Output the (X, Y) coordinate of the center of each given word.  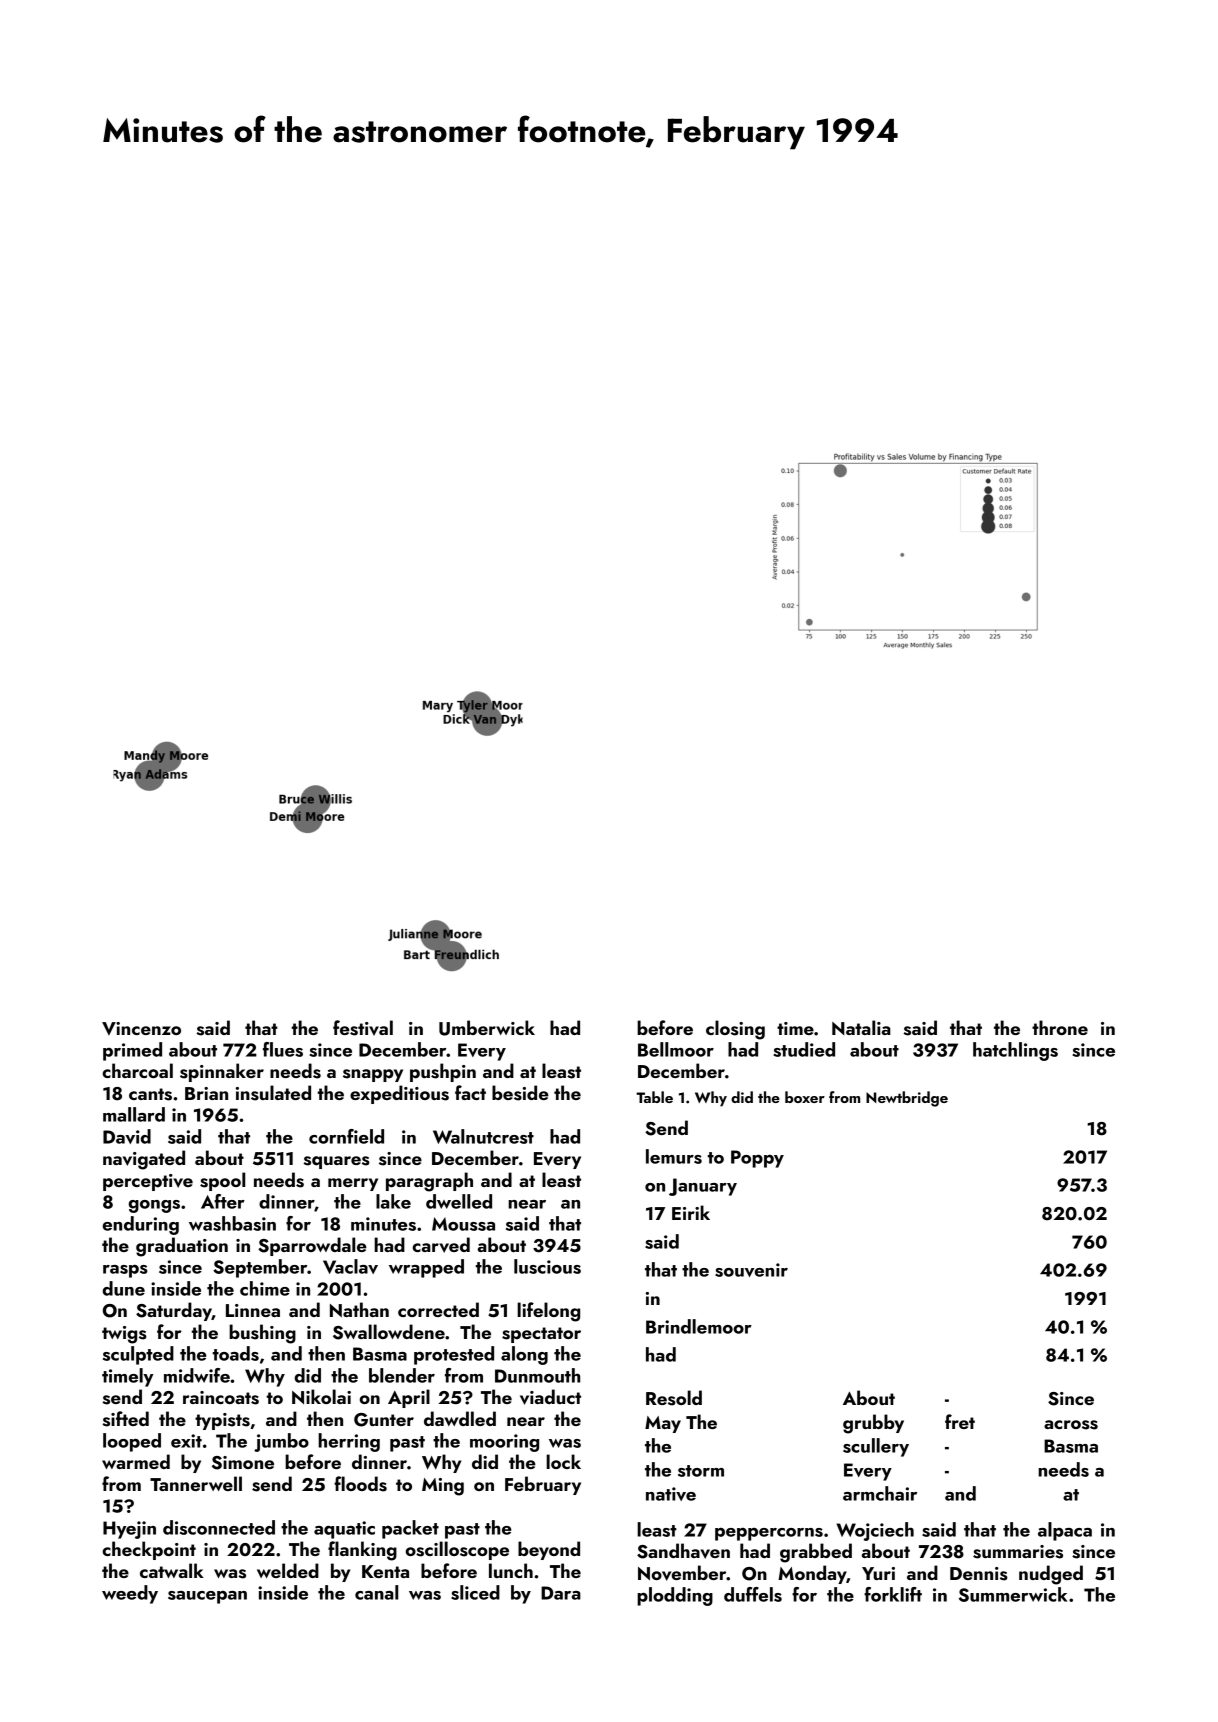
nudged (1051, 1575)
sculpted (138, 1355)
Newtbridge (907, 1099)
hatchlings (1015, 1051)
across (1071, 1425)
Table (654, 1097)
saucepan (207, 1597)
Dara (561, 1593)
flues (283, 1049)
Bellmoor (676, 1049)
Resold (674, 1398)
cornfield (346, 1136)
